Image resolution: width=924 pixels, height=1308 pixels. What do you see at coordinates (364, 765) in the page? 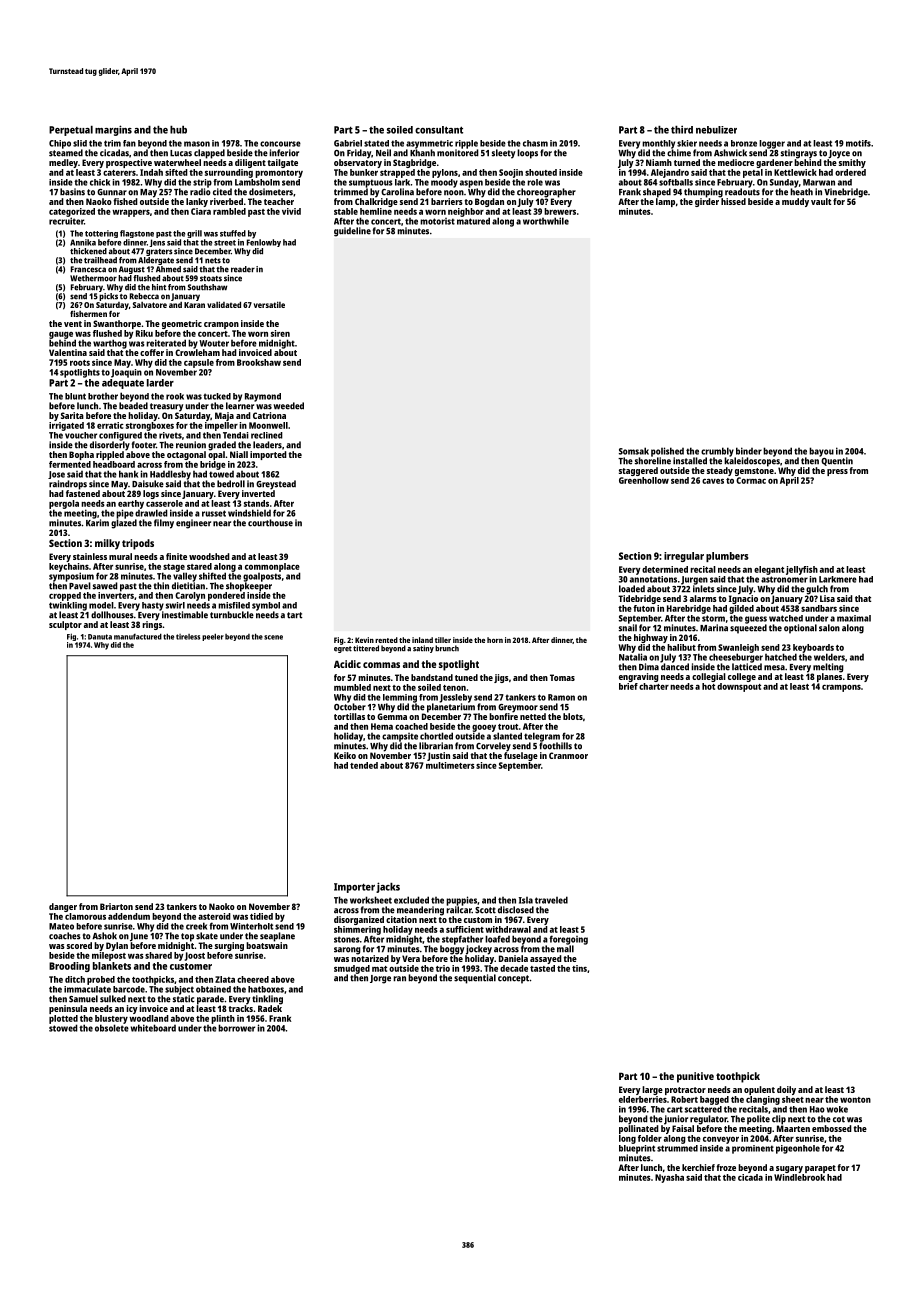
I see `tended` at bounding box center [364, 765].
